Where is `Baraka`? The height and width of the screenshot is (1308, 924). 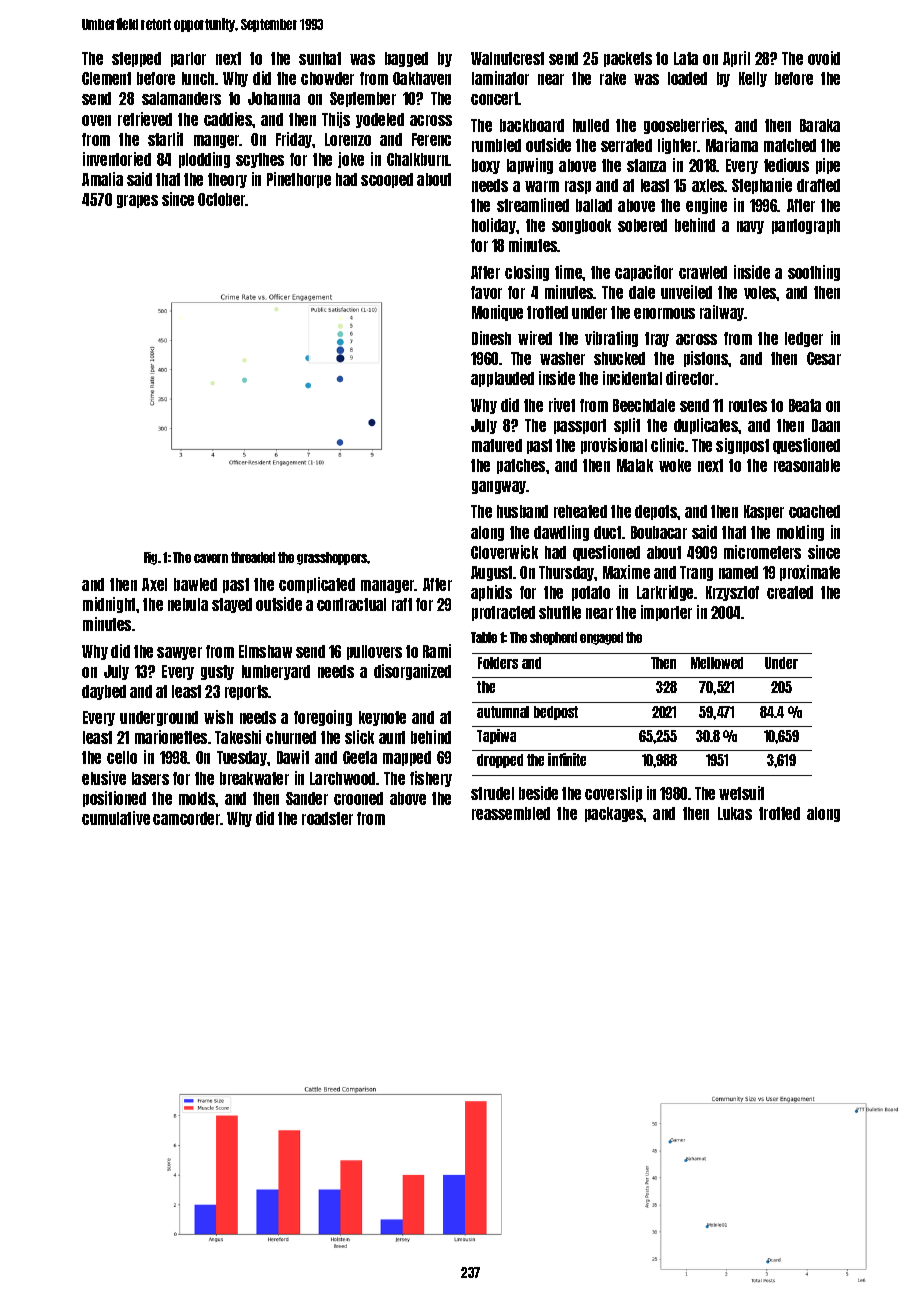
Baraka is located at coordinates (820, 125).
